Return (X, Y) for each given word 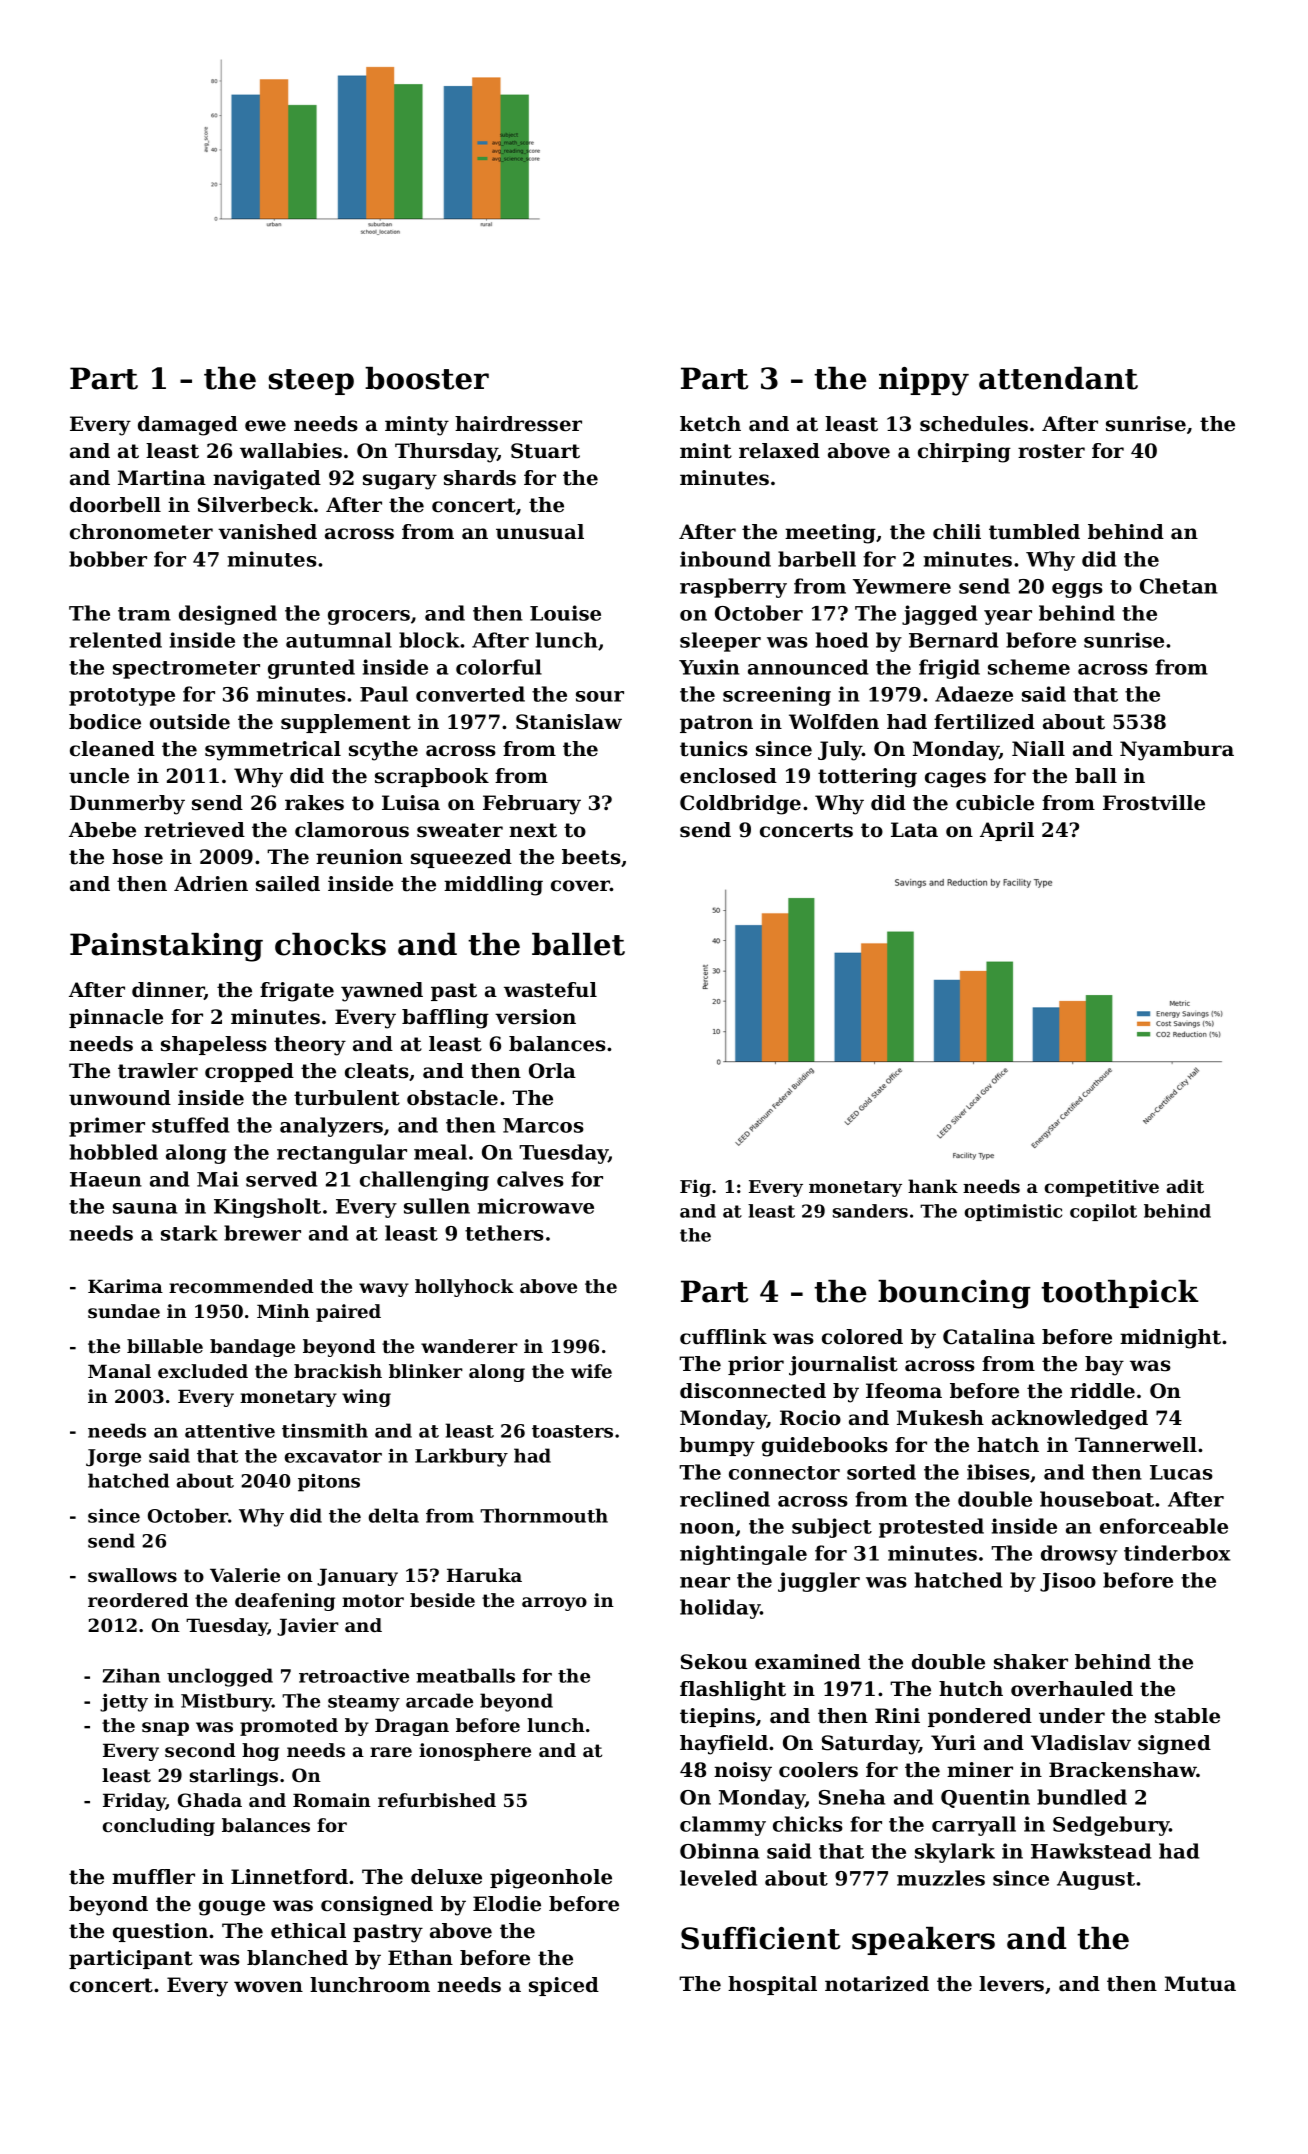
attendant (1058, 378)
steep (311, 382)
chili (957, 532)
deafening (285, 1602)
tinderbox (1177, 1553)
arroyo (554, 1604)
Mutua (1200, 1984)
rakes (314, 803)
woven (268, 1987)
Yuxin (709, 667)
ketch (710, 424)
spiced (564, 1986)
